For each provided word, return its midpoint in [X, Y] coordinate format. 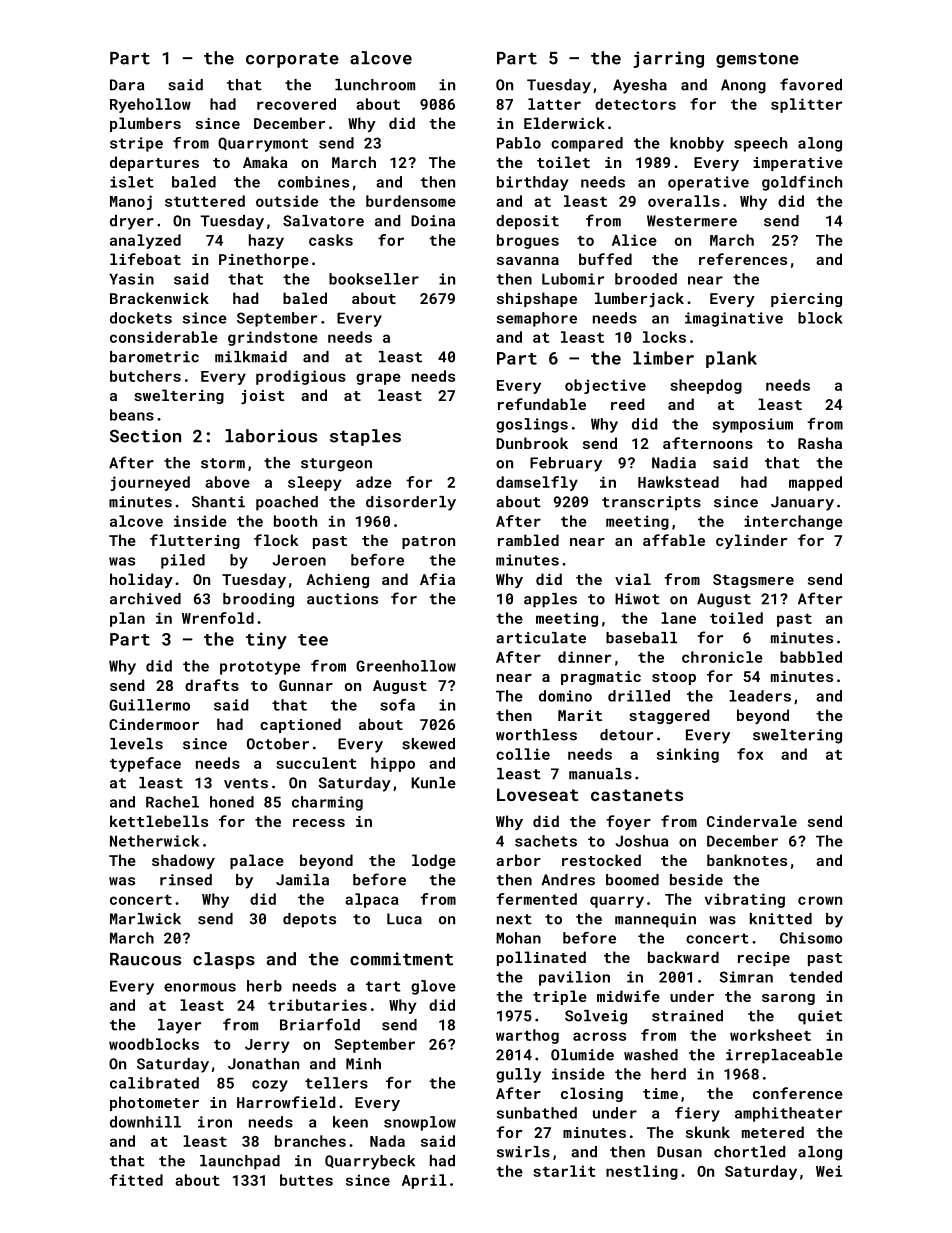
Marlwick [145, 919]
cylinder [751, 541]
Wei [829, 1171]
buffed [605, 259]
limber [663, 358]
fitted [136, 1180]
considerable [164, 337]
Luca [404, 919]
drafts [212, 685]
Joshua [641, 841]
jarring [668, 59]
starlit [564, 1171]
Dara [127, 85]
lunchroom [375, 85]
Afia [437, 579]
